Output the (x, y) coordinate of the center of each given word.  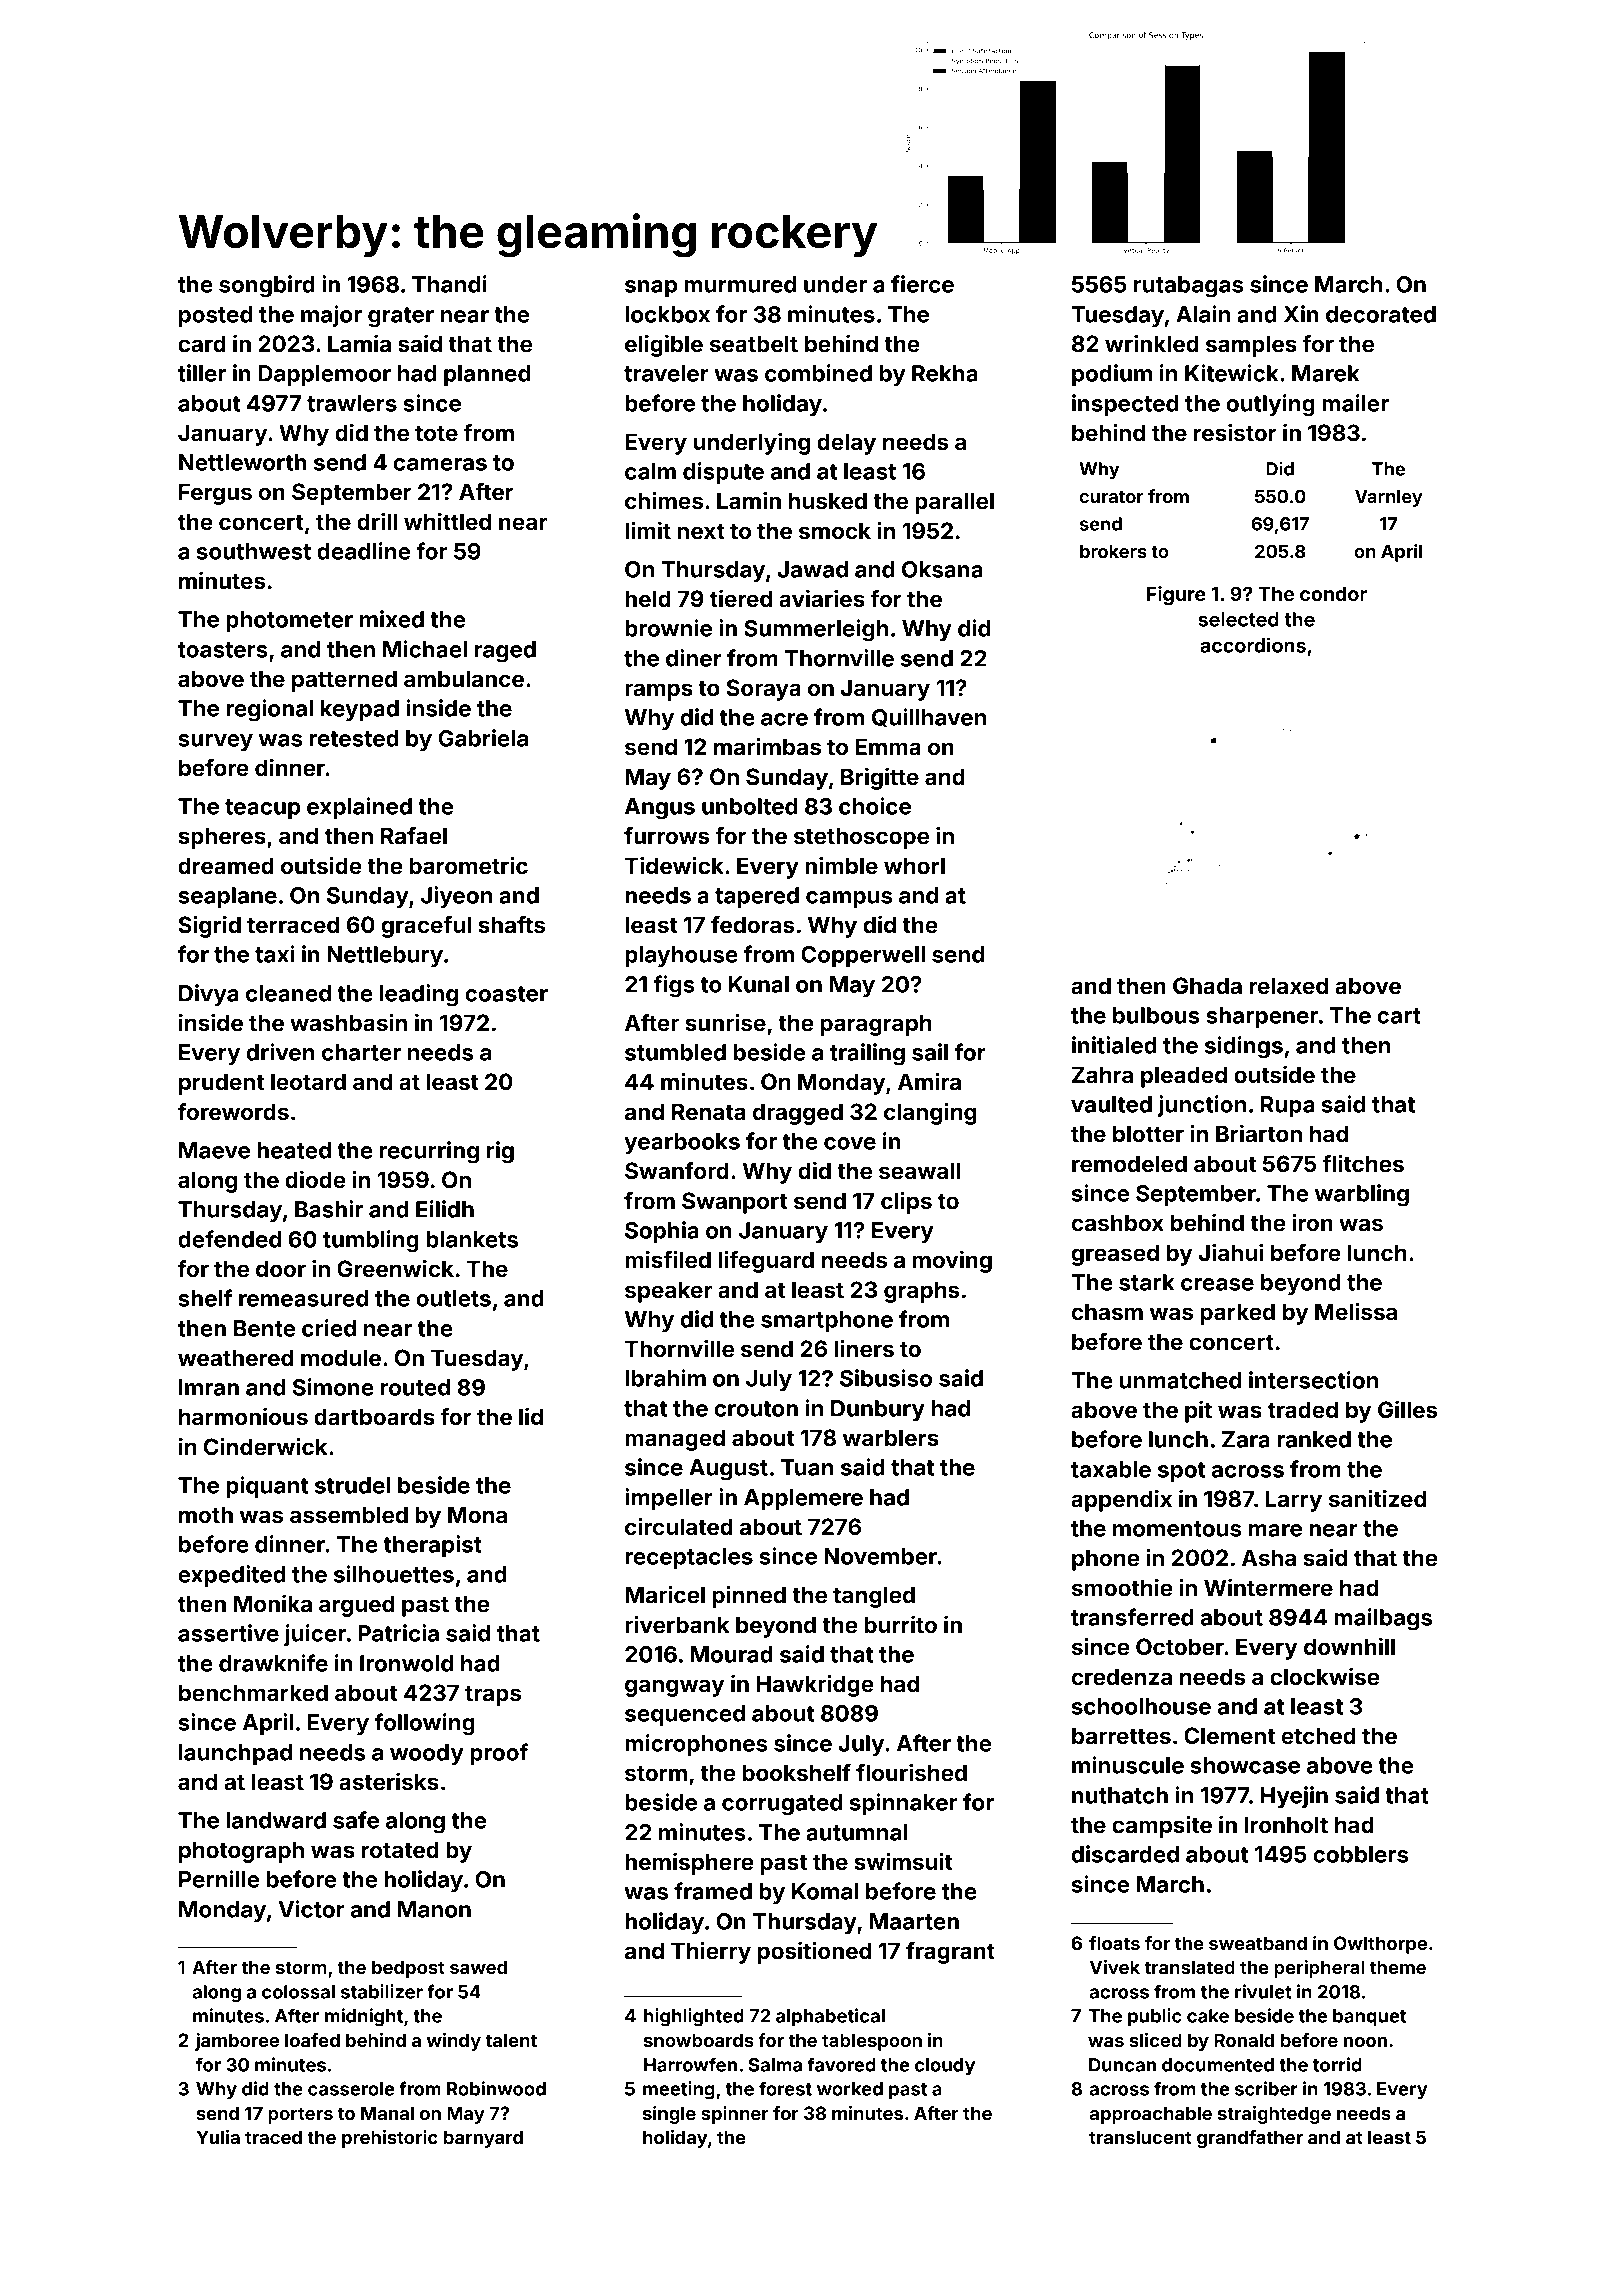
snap (651, 288)
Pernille (219, 1879)
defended (229, 1239)
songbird (267, 286)
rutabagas (1188, 287)
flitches (1363, 1163)
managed (675, 1440)
